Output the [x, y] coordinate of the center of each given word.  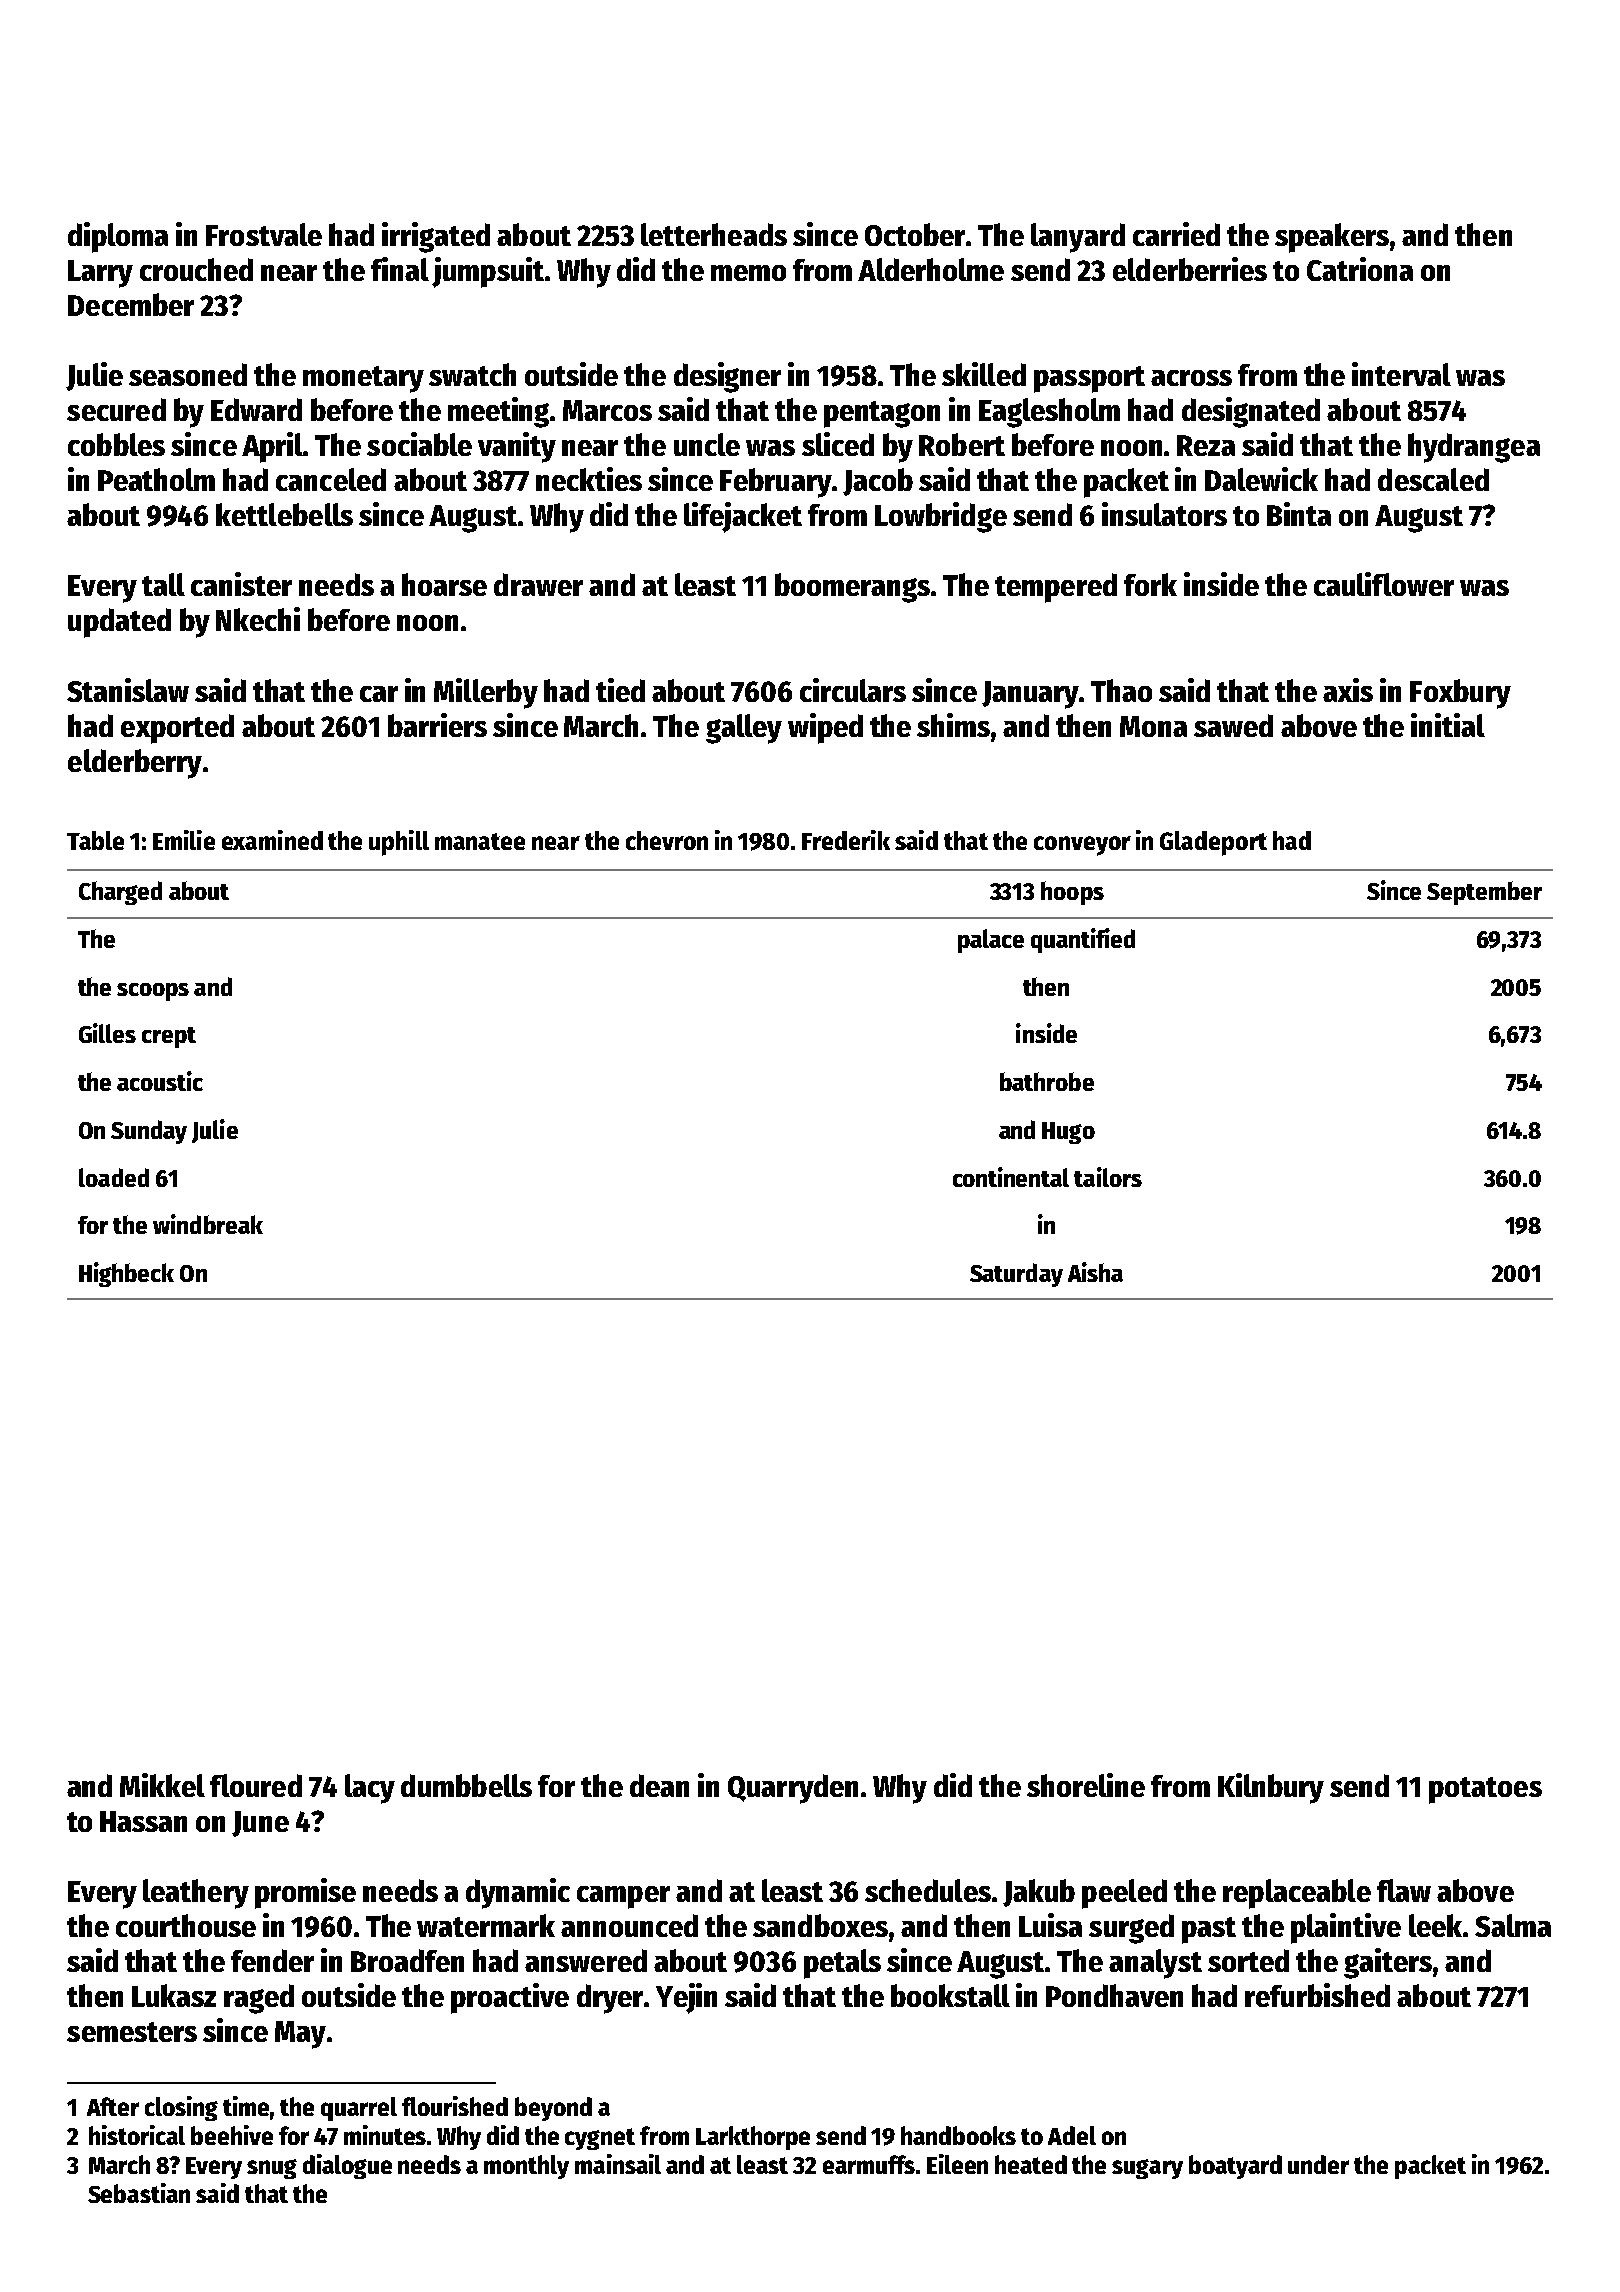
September [1484, 893]
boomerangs [852, 588]
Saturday [1016, 1275]
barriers [437, 725]
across [1191, 378]
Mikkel [162, 1785]
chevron [667, 840]
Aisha [1095, 1272]
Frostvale [264, 234]
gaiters [1388, 1963]
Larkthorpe [753, 2138]
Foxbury [1460, 694]
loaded [114, 1177]
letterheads [714, 234]
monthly [526, 2167]
